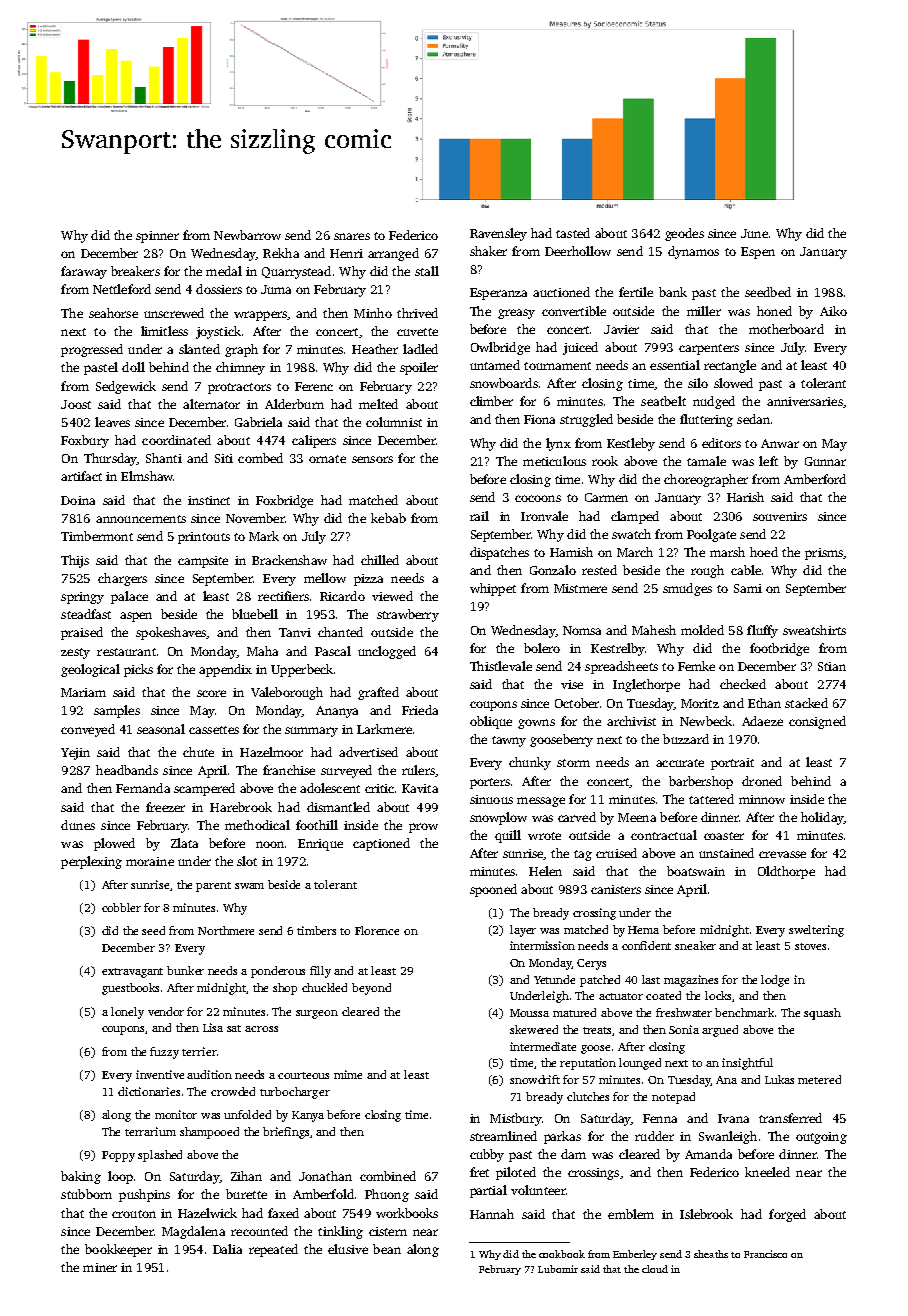  I want to click on Deerhollow, so click(578, 251).
